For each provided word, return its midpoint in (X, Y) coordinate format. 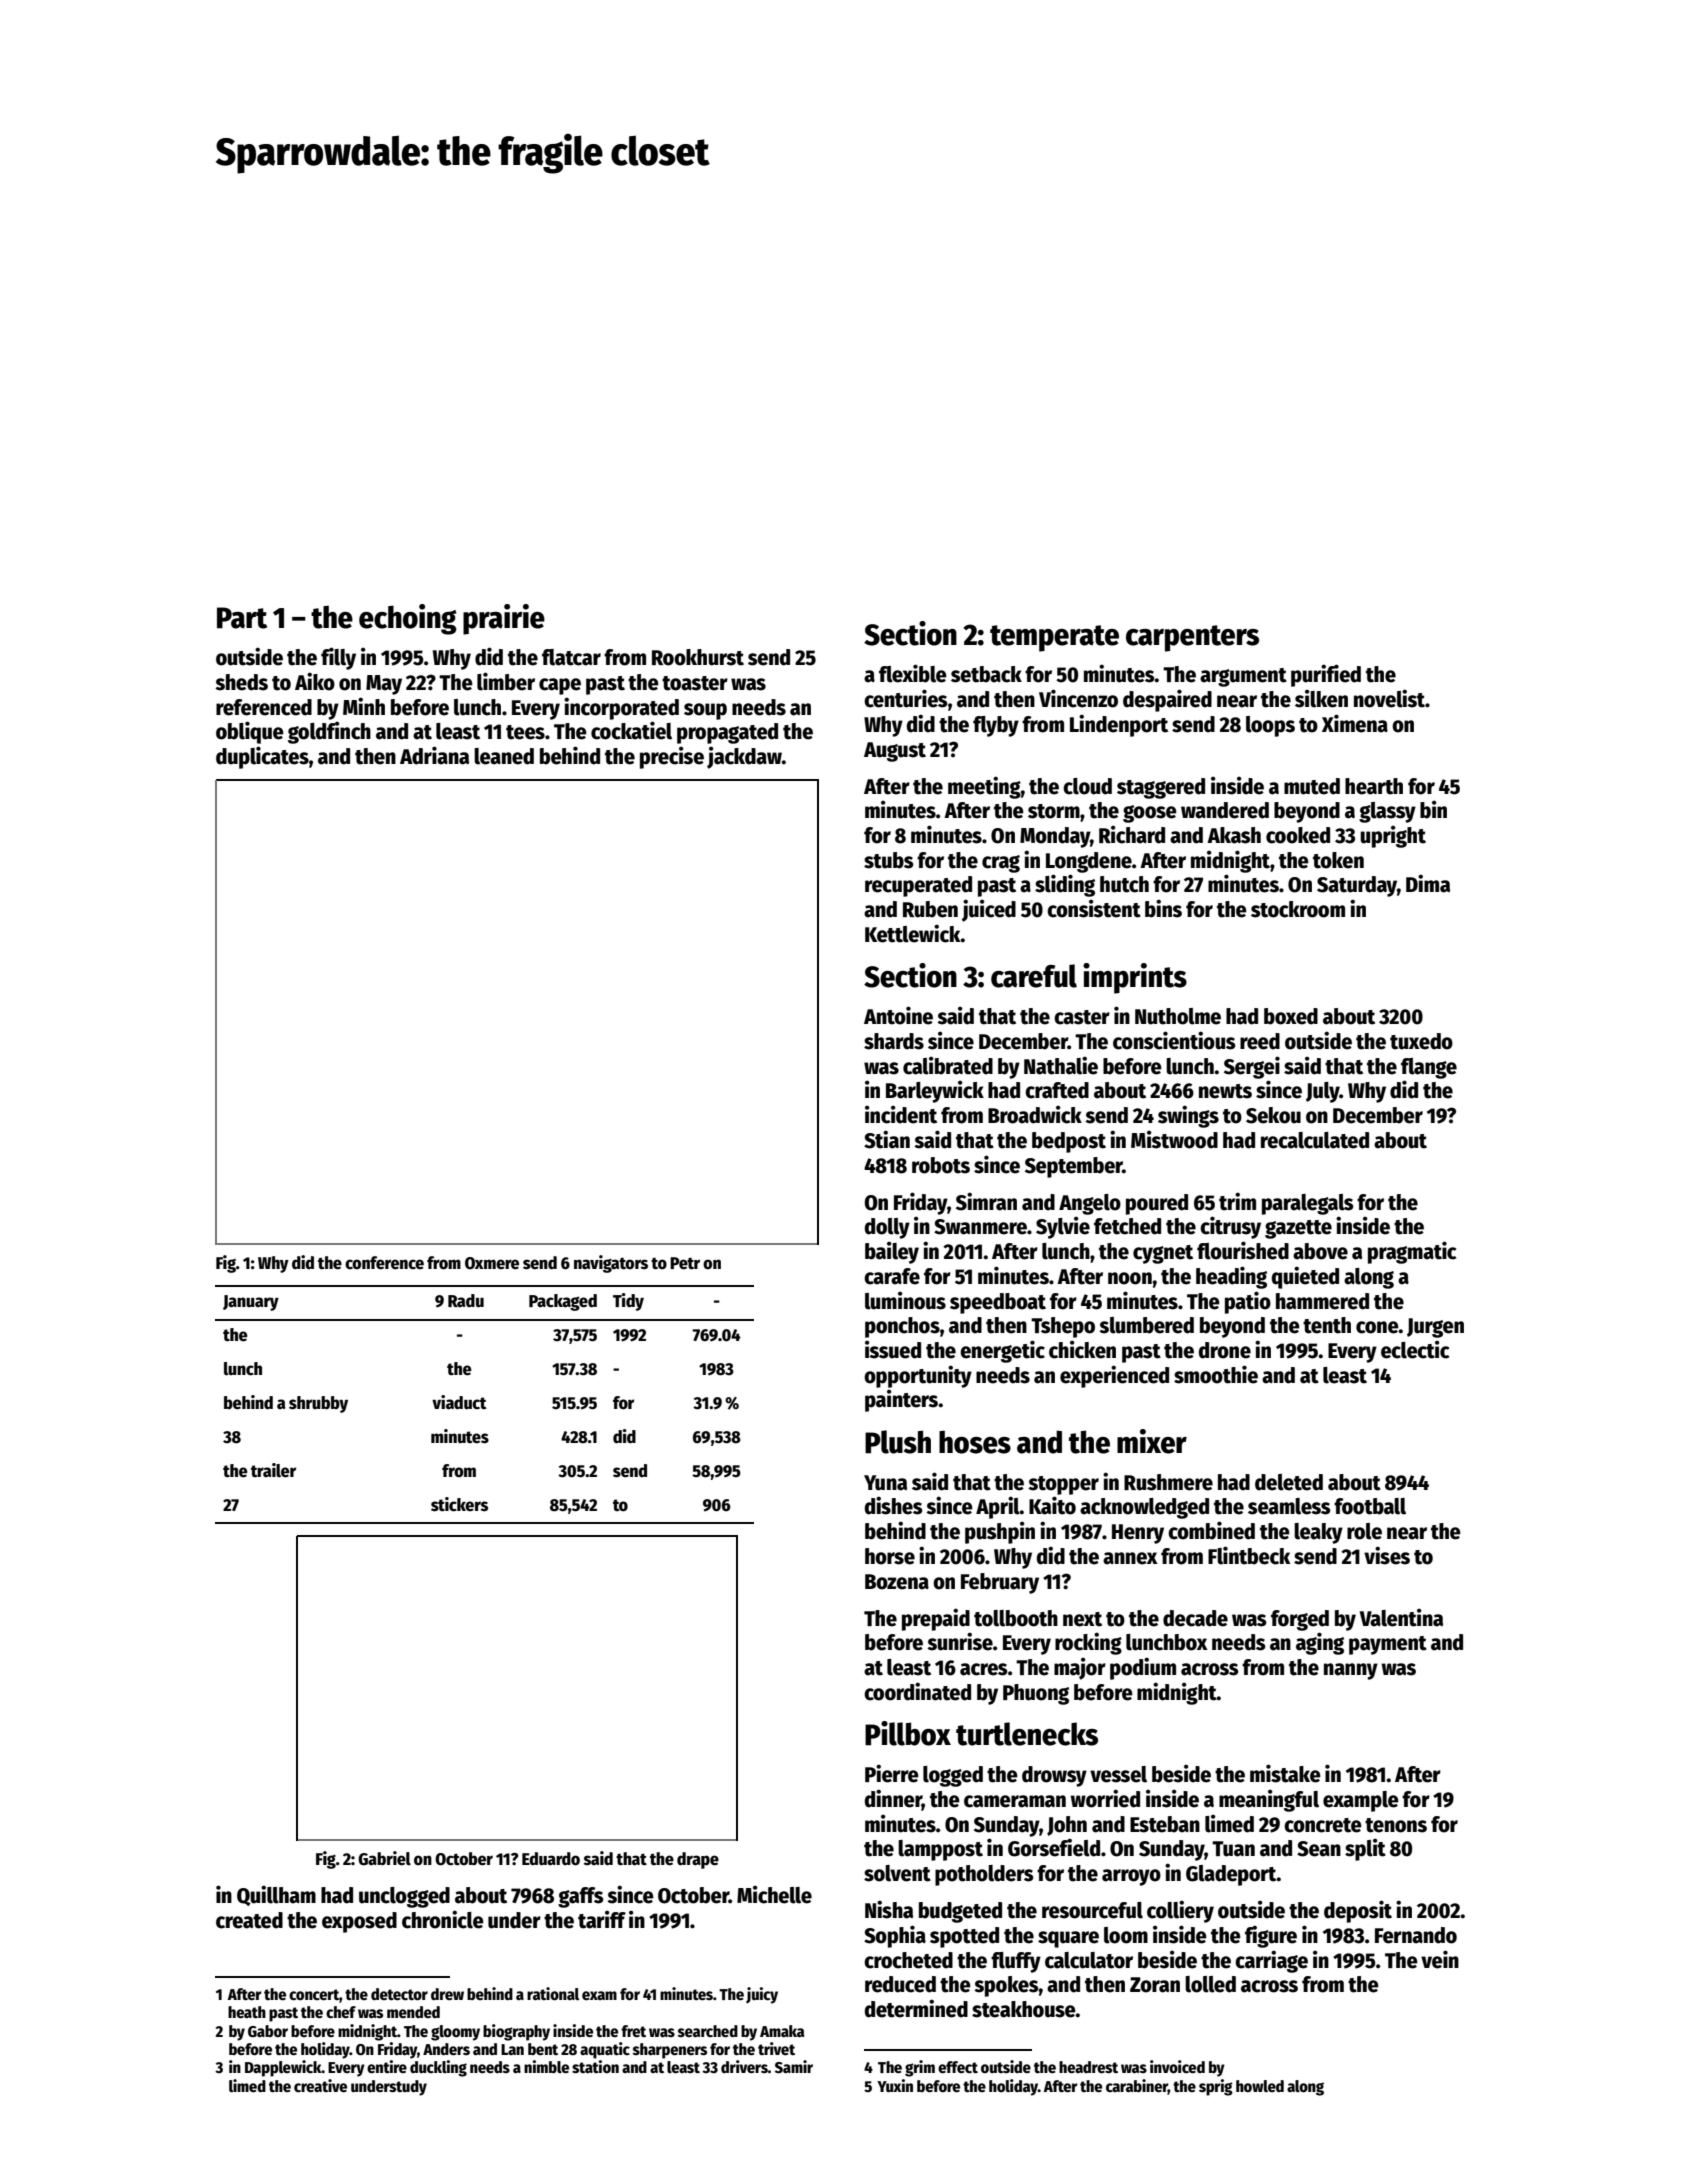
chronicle (443, 1919)
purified (1326, 675)
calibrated (948, 1065)
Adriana (434, 755)
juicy (762, 1995)
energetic (1002, 1351)
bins (1163, 908)
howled (1260, 2086)
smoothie (1216, 1374)
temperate (1054, 638)
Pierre (892, 1773)
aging (1320, 1643)
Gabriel (384, 1858)
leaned (504, 756)
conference (384, 1263)
